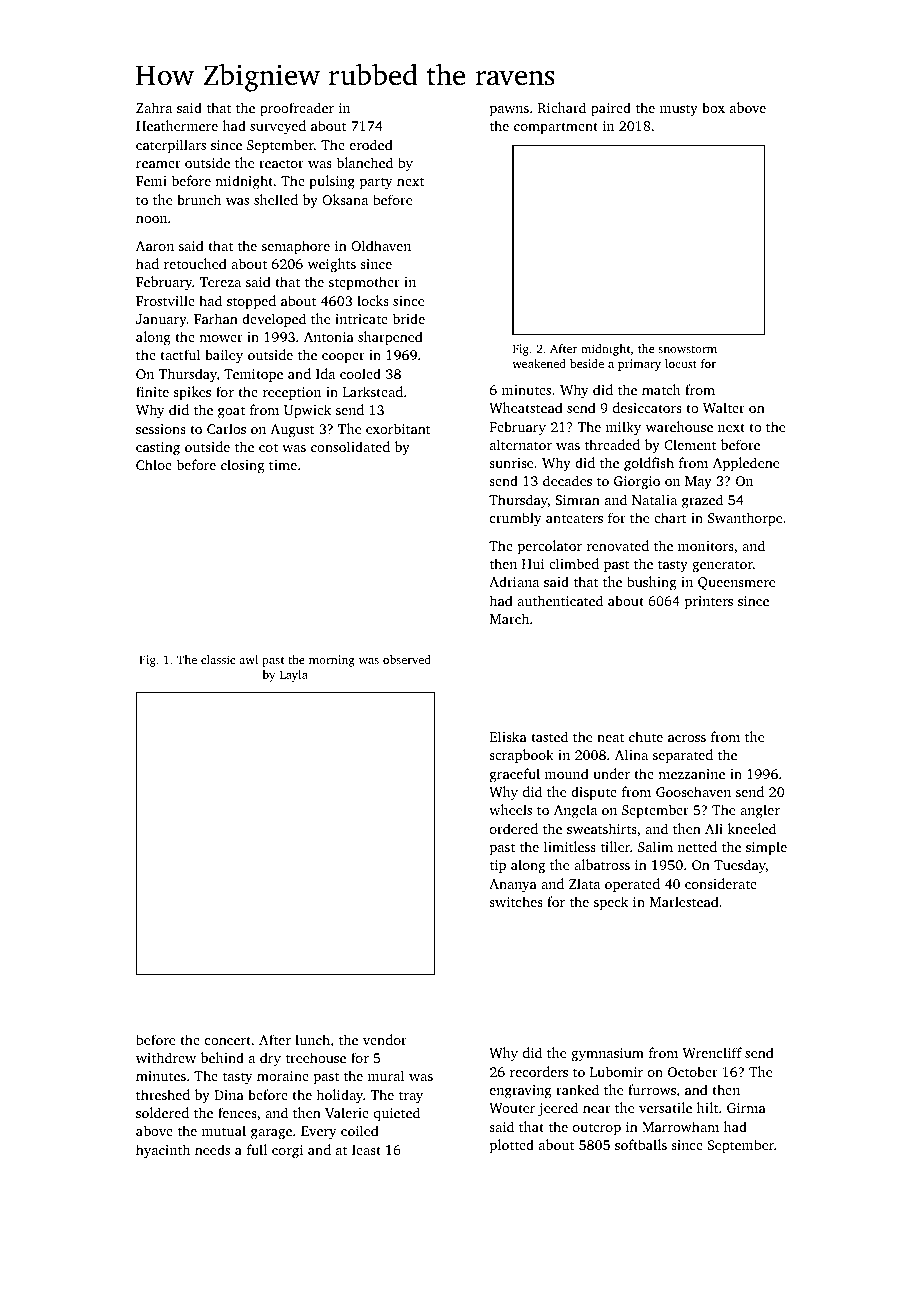  I want to click on concert, so click(228, 1040).
